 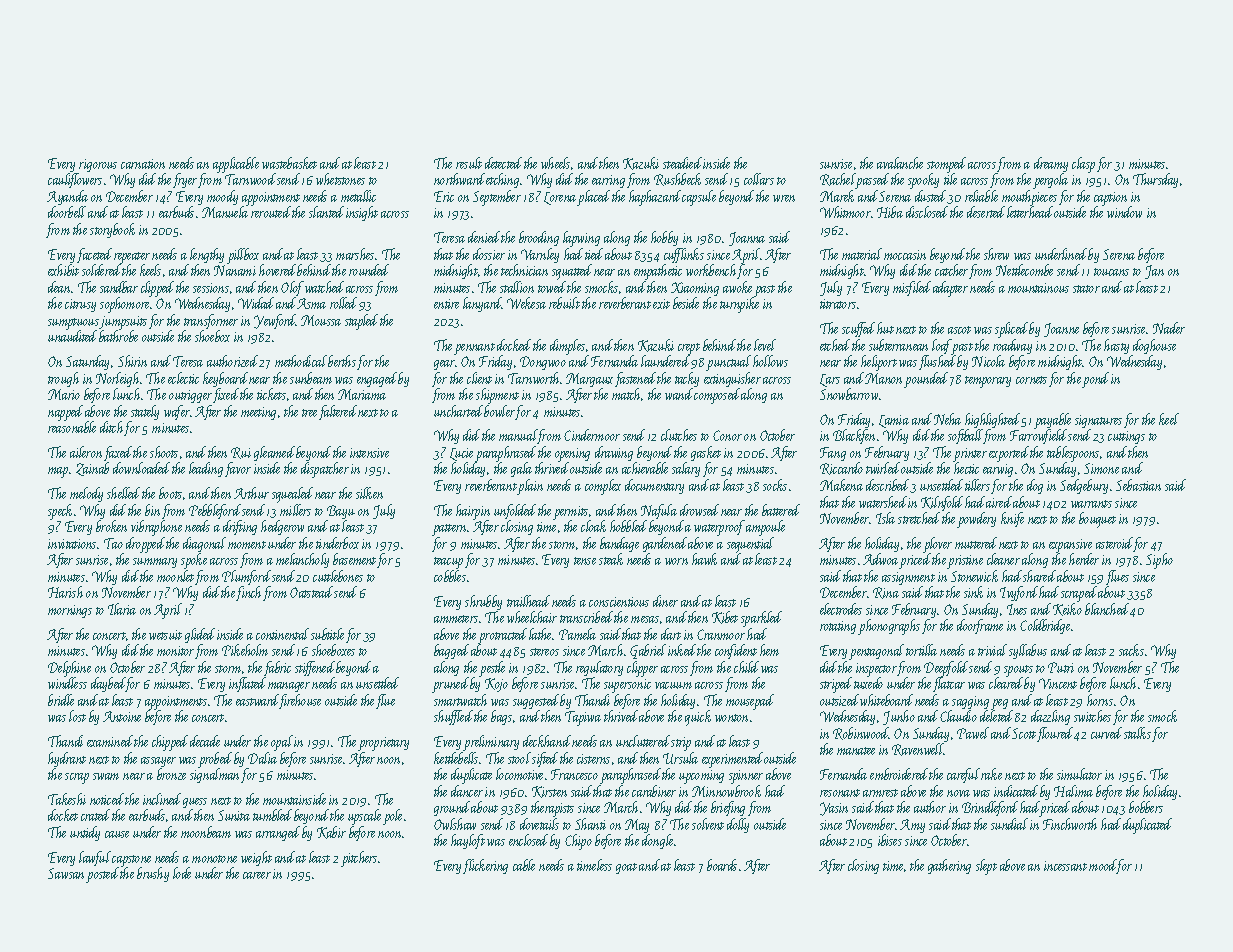 What do you see at coordinates (1124, 212) in the document?
I see `window` at bounding box center [1124, 212].
